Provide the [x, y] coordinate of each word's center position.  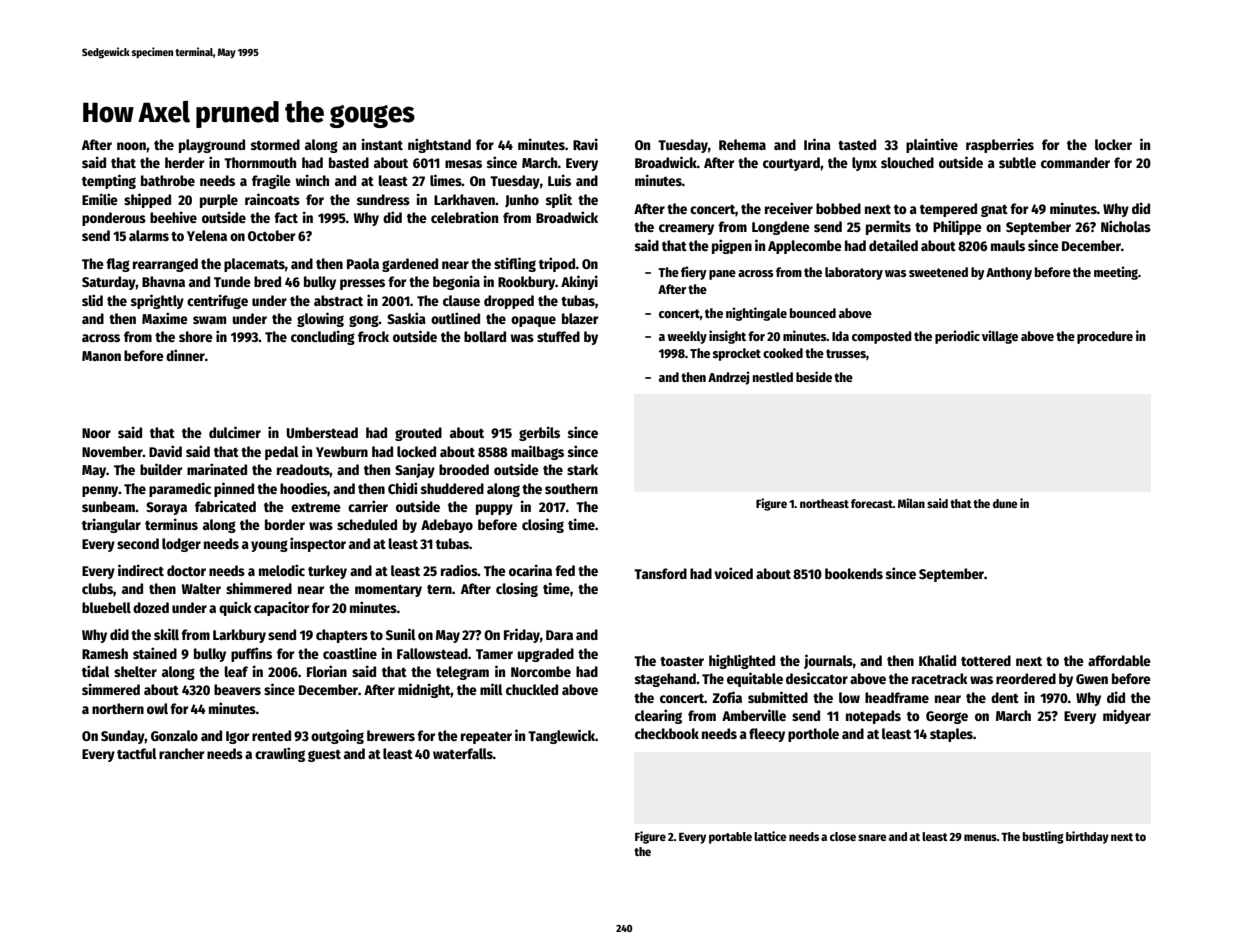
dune [1005, 503]
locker [1113, 144]
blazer [580, 318]
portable [730, 838]
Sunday [123, 737]
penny [100, 491]
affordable [1119, 660]
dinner [185, 355]
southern [571, 488]
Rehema [742, 144]
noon [131, 146]
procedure [1105, 337]
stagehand [665, 680]
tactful [137, 753]
